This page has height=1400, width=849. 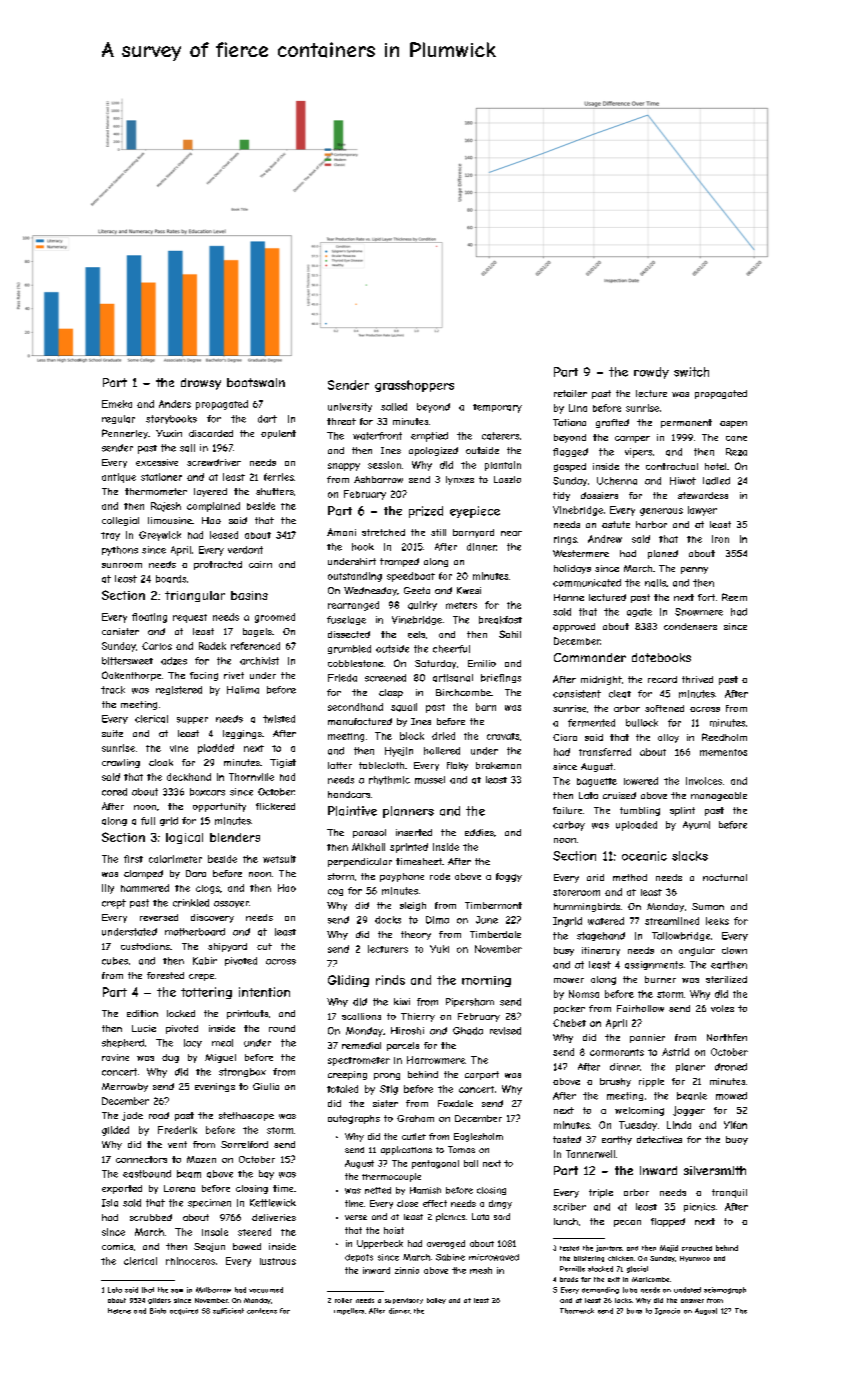 What do you see at coordinates (662, 679) in the page?
I see `record` at bounding box center [662, 679].
